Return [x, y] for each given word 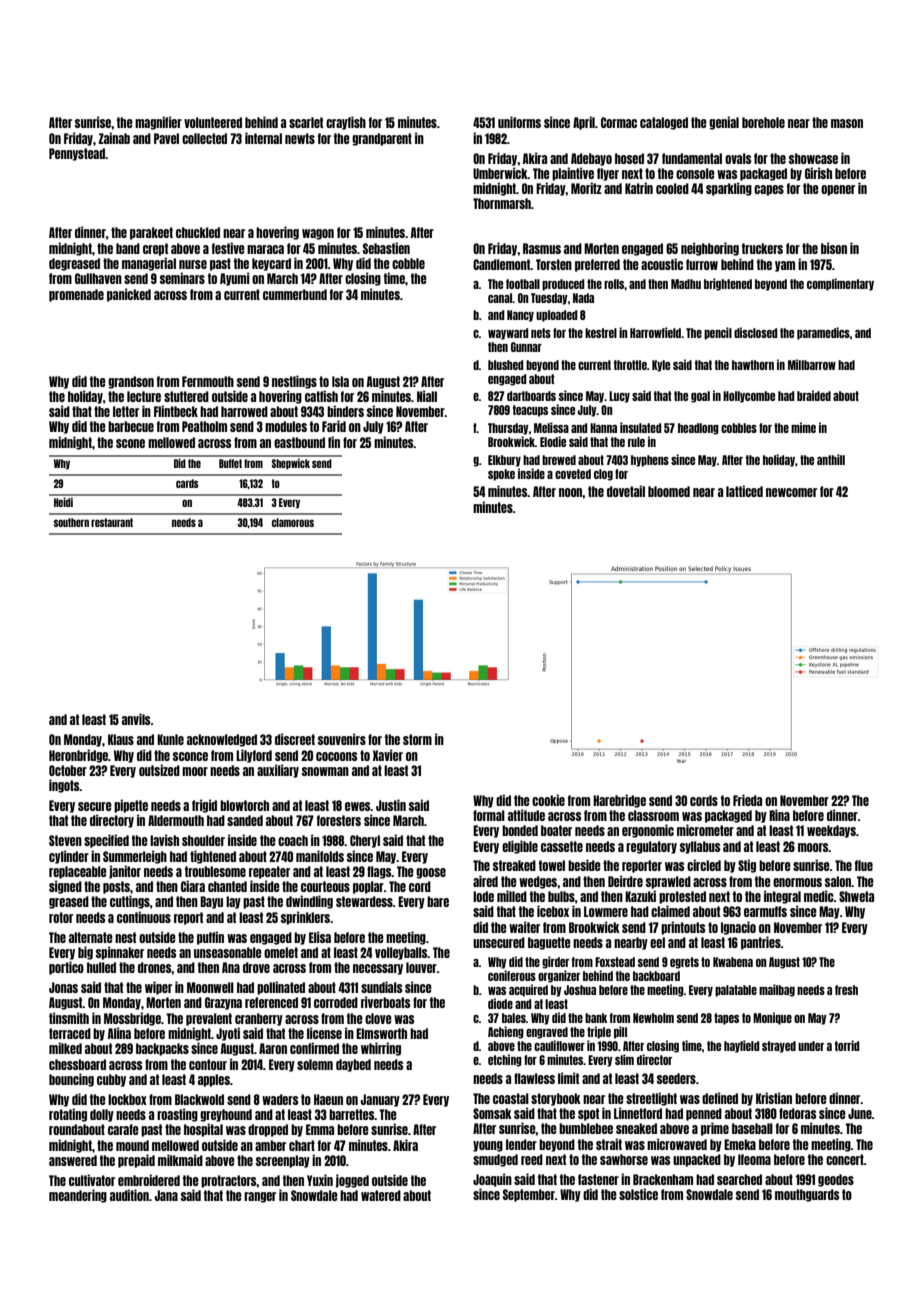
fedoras [797, 1113]
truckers [762, 248]
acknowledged [222, 740]
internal [263, 138]
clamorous [293, 522]
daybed [353, 1065]
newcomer [791, 492]
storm [417, 739]
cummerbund [295, 294]
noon [571, 492]
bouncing [71, 1080]
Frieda [747, 800]
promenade [76, 295]
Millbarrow [812, 364]
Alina [119, 1033]
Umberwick [500, 173]
